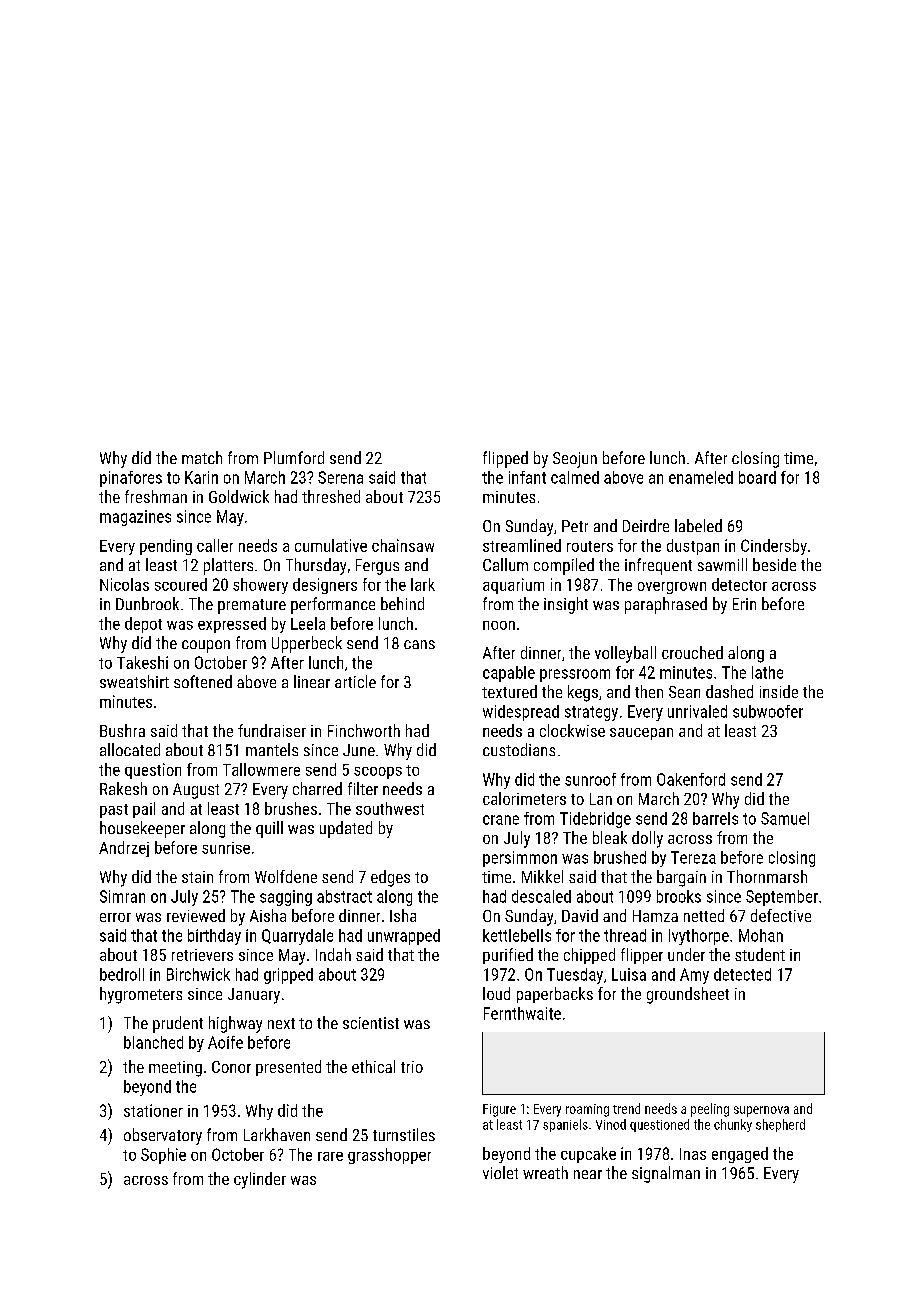 This screenshot has height=1308, width=924. What do you see at coordinates (545, 1172) in the screenshot?
I see `wreath` at bounding box center [545, 1172].
